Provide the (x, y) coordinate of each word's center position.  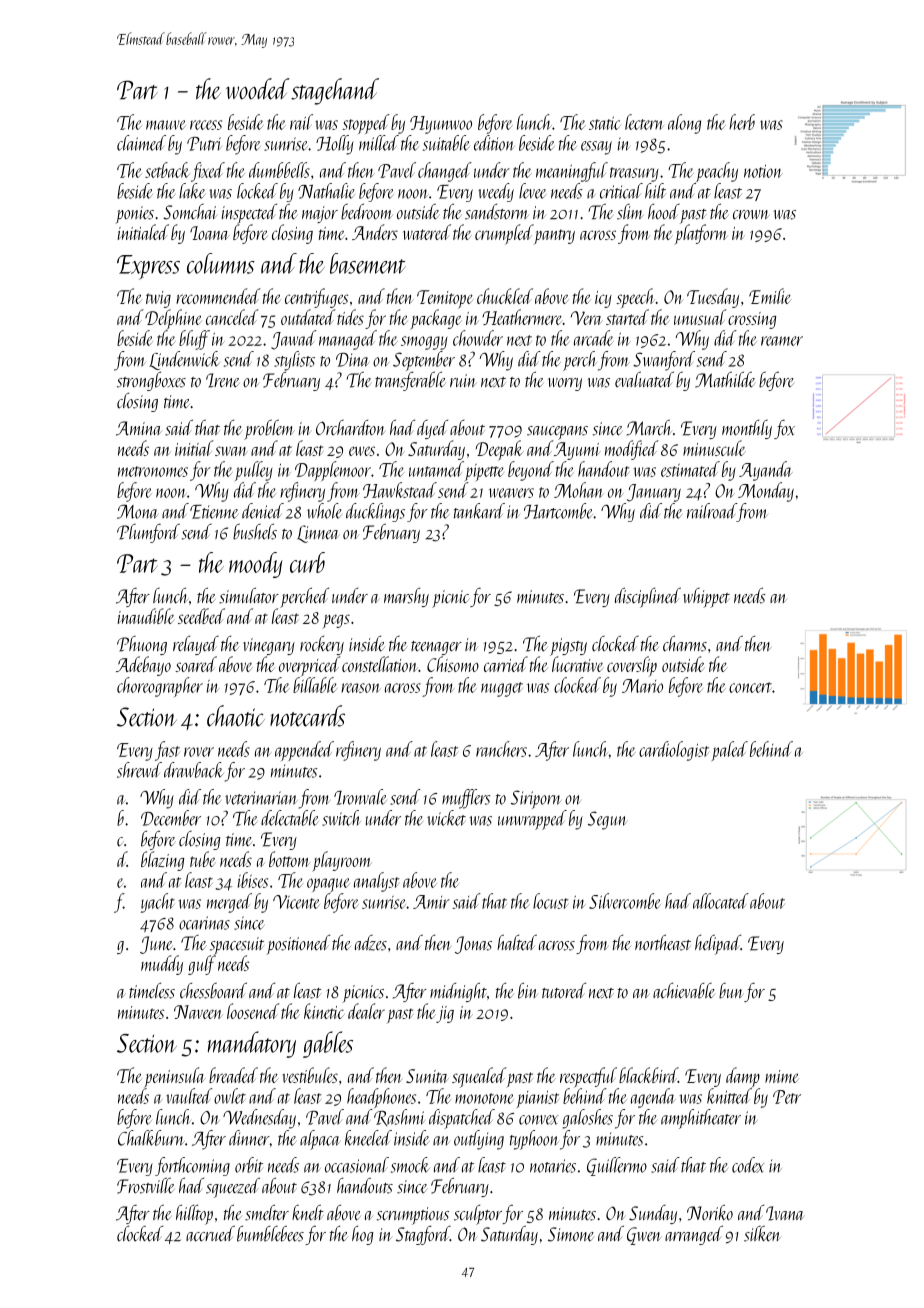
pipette (484, 472)
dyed (432, 429)
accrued (210, 1234)
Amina (139, 428)
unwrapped (532, 820)
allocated (721, 901)
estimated (690, 469)
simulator (249, 595)
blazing (162, 861)
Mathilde (725, 379)
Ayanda (766, 471)
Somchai (190, 212)
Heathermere (522, 317)
